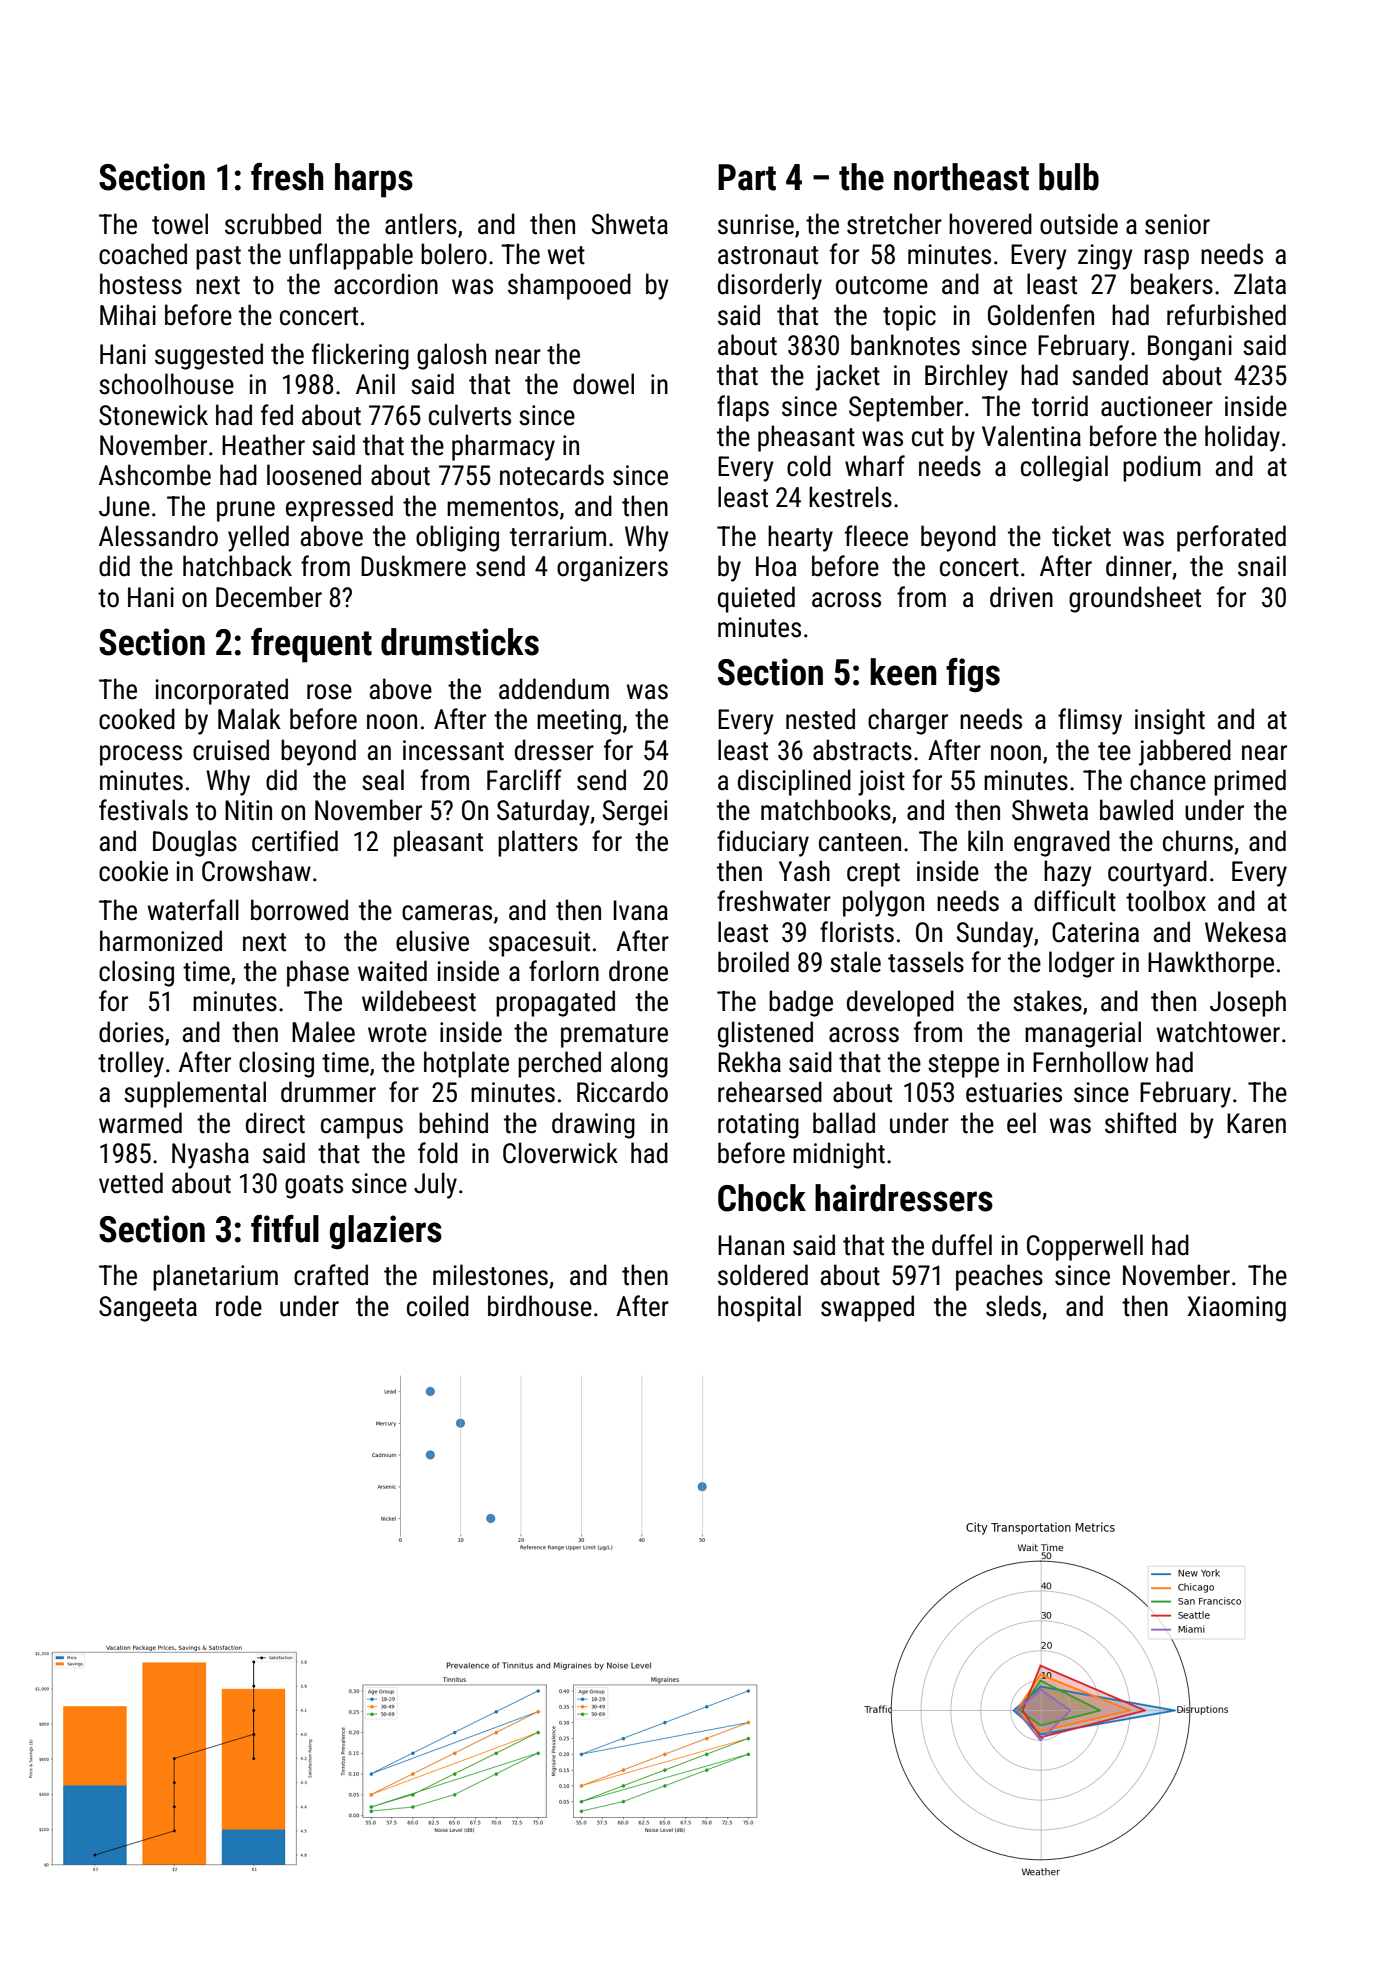  What do you see at coordinates (148, 1309) in the screenshot?
I see `Sangeeta` at bounding box center [148, 1309].
